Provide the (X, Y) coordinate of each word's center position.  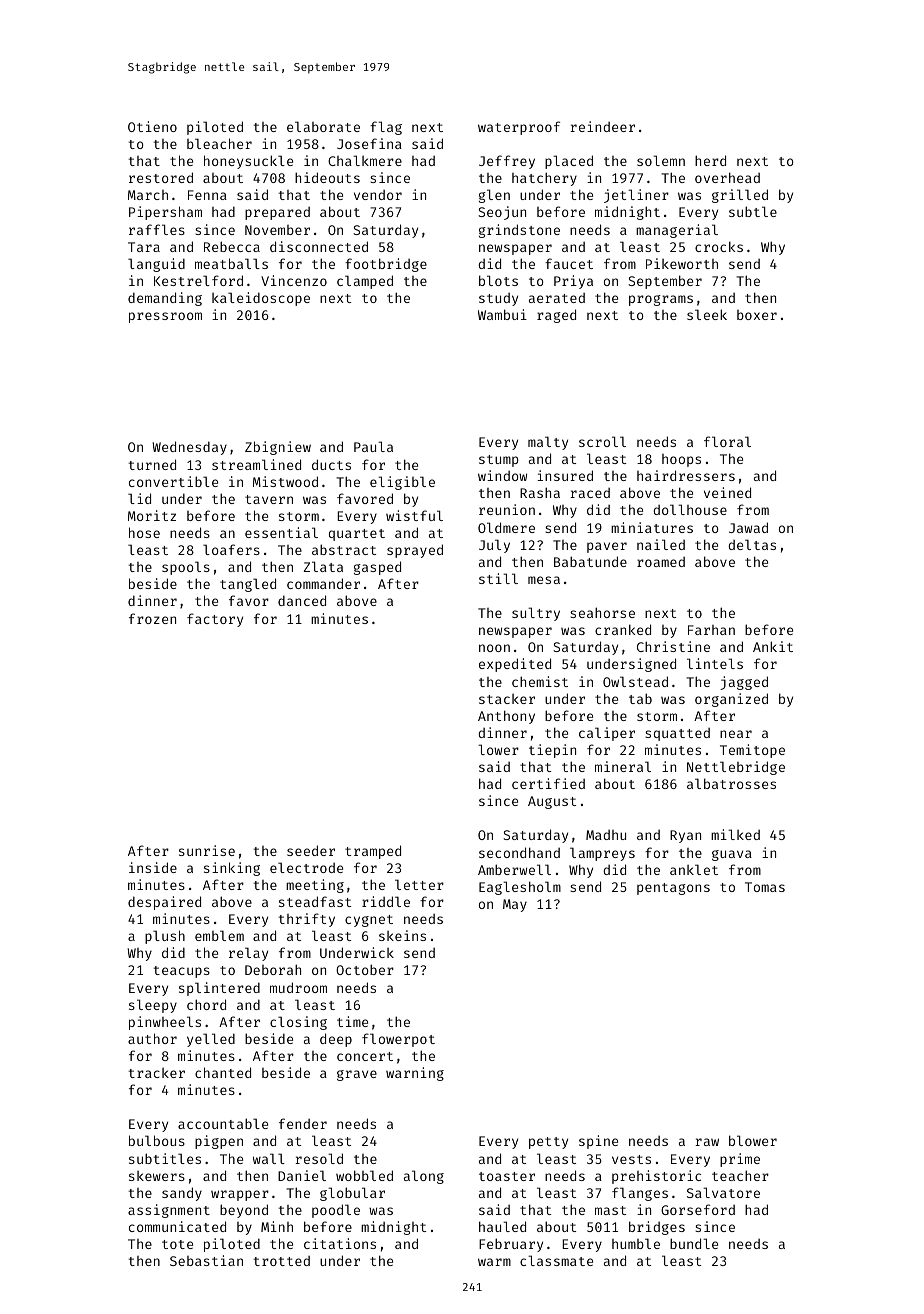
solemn (661, 160)
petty (548, 1143)
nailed (661, 544)
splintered (219, 989)
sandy (182, 1194)
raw (707, 1142)
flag (386, 128)
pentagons (673, 889)
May (515, 905)
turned (152, 464)
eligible (402, 483)
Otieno (152, 126)
